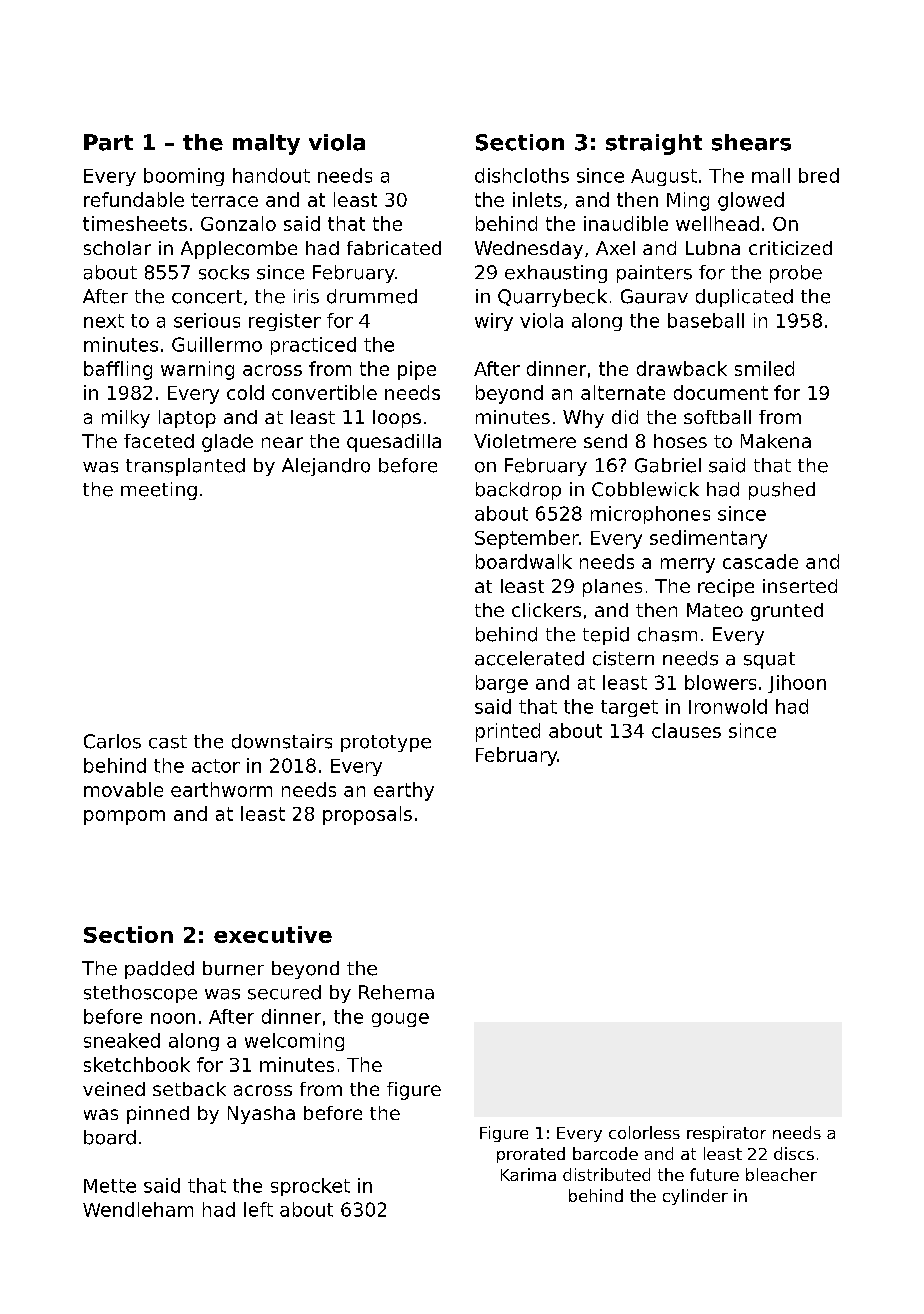 The width and height of the document is (924, 1314). What do you see at coordinates (695, 1197) in the document?
I see `cylinder` at bounding box center [695, 1197].
